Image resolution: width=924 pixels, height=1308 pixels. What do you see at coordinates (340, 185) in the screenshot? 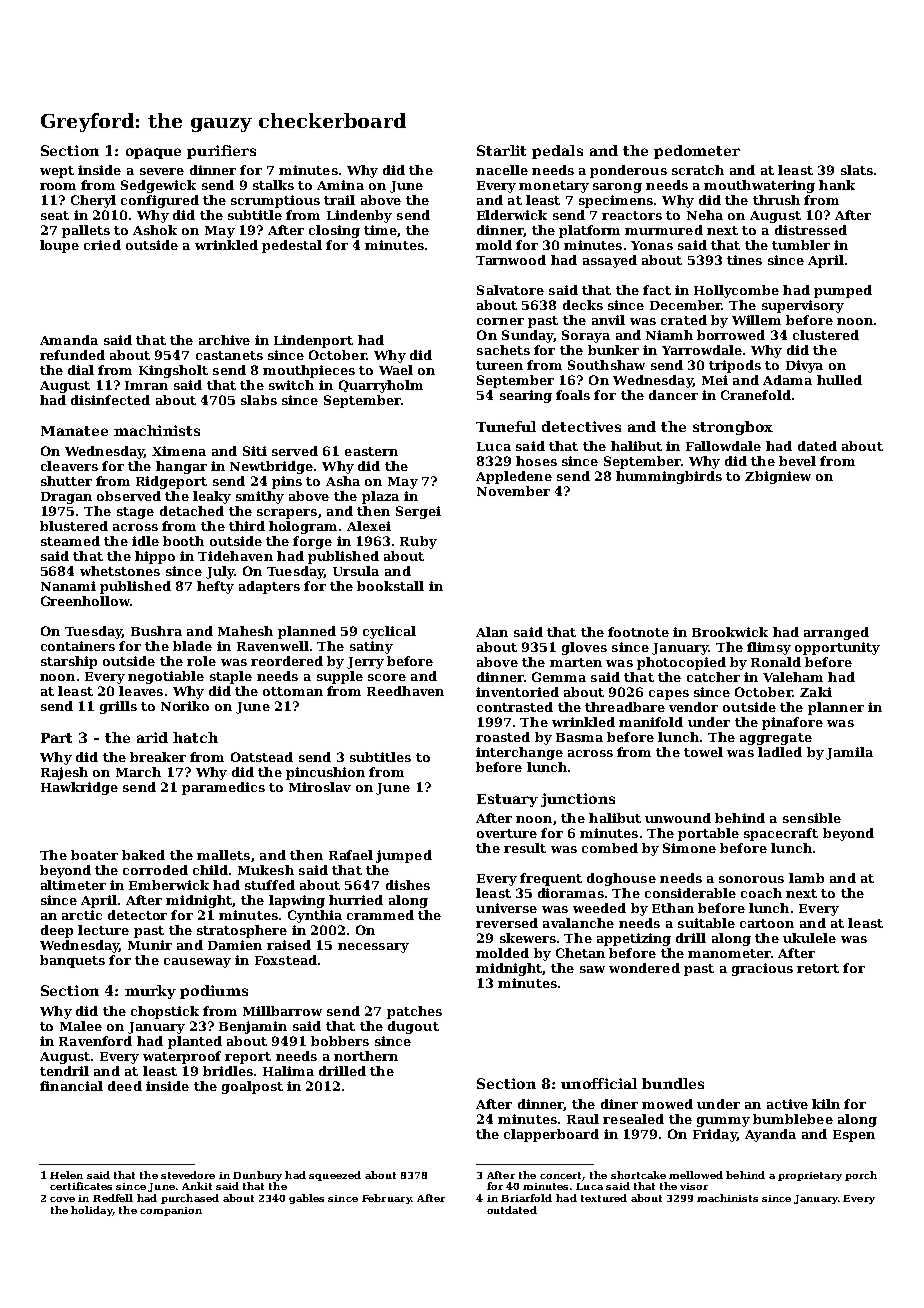
I see `Amina` at bounding box center [340, 185].
